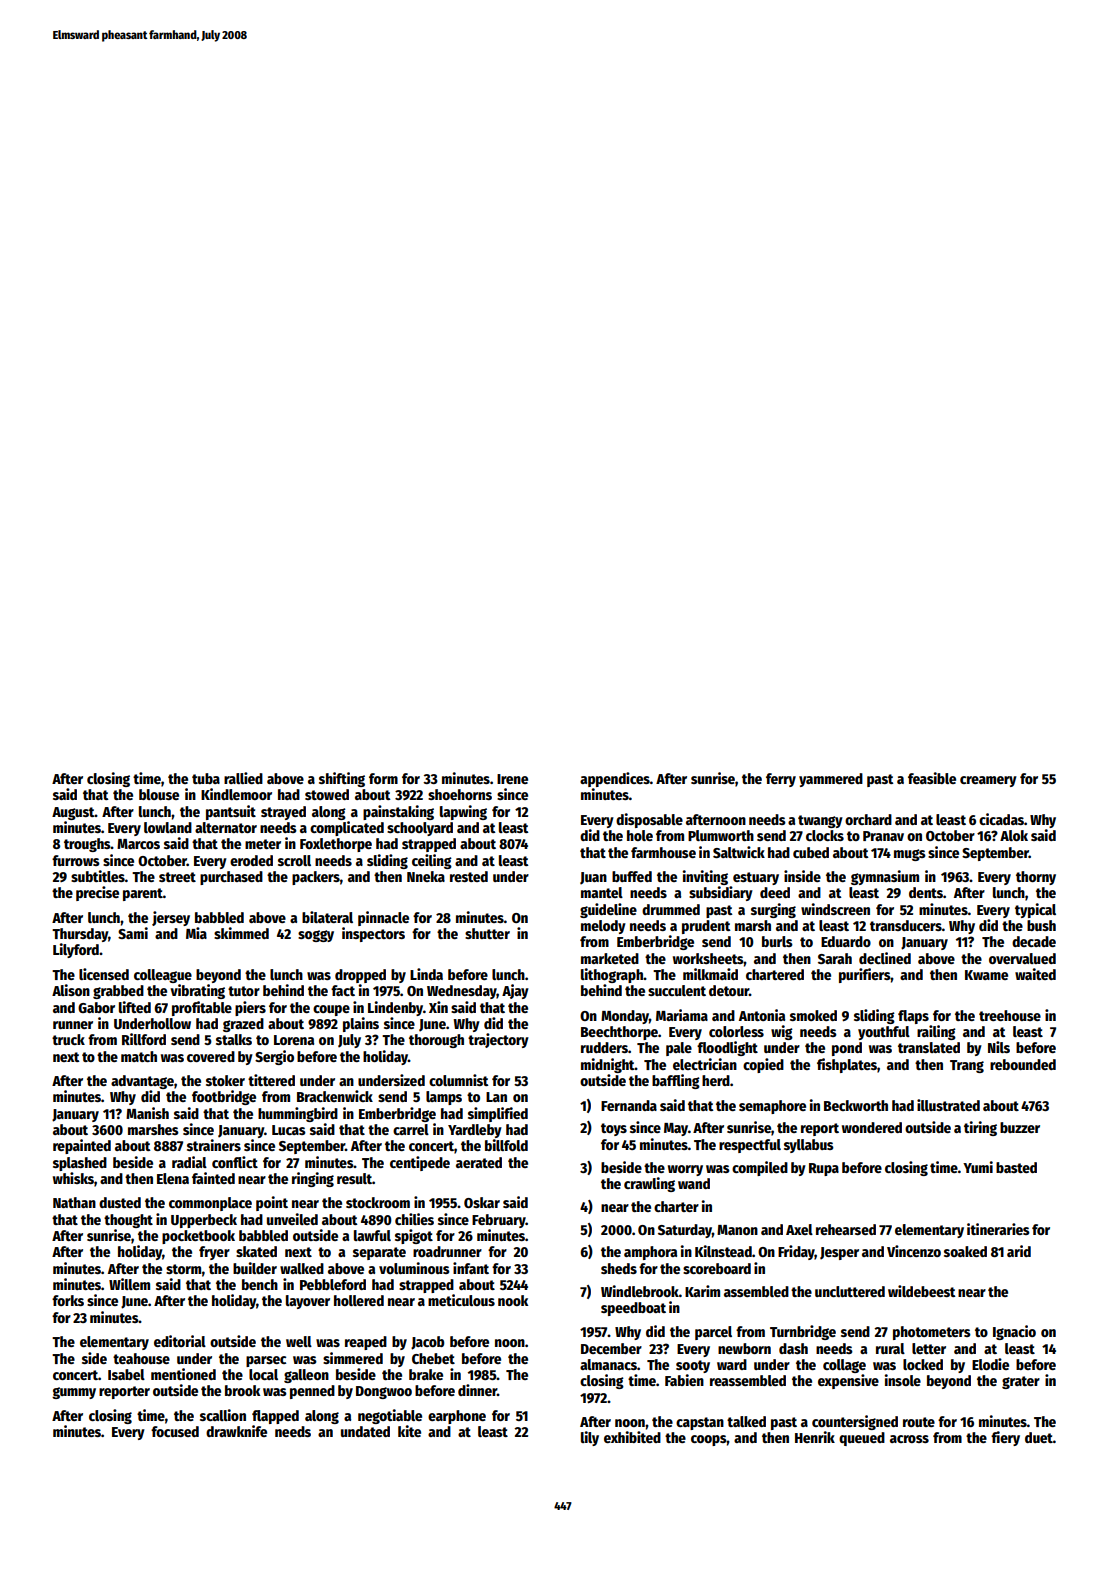 Image resolution: width=1109 pixels, height=1569 pixels. What do you see at coordinates (236, 1431) in the document?
I see `drawknife` at bounding box center [236, 1431].
